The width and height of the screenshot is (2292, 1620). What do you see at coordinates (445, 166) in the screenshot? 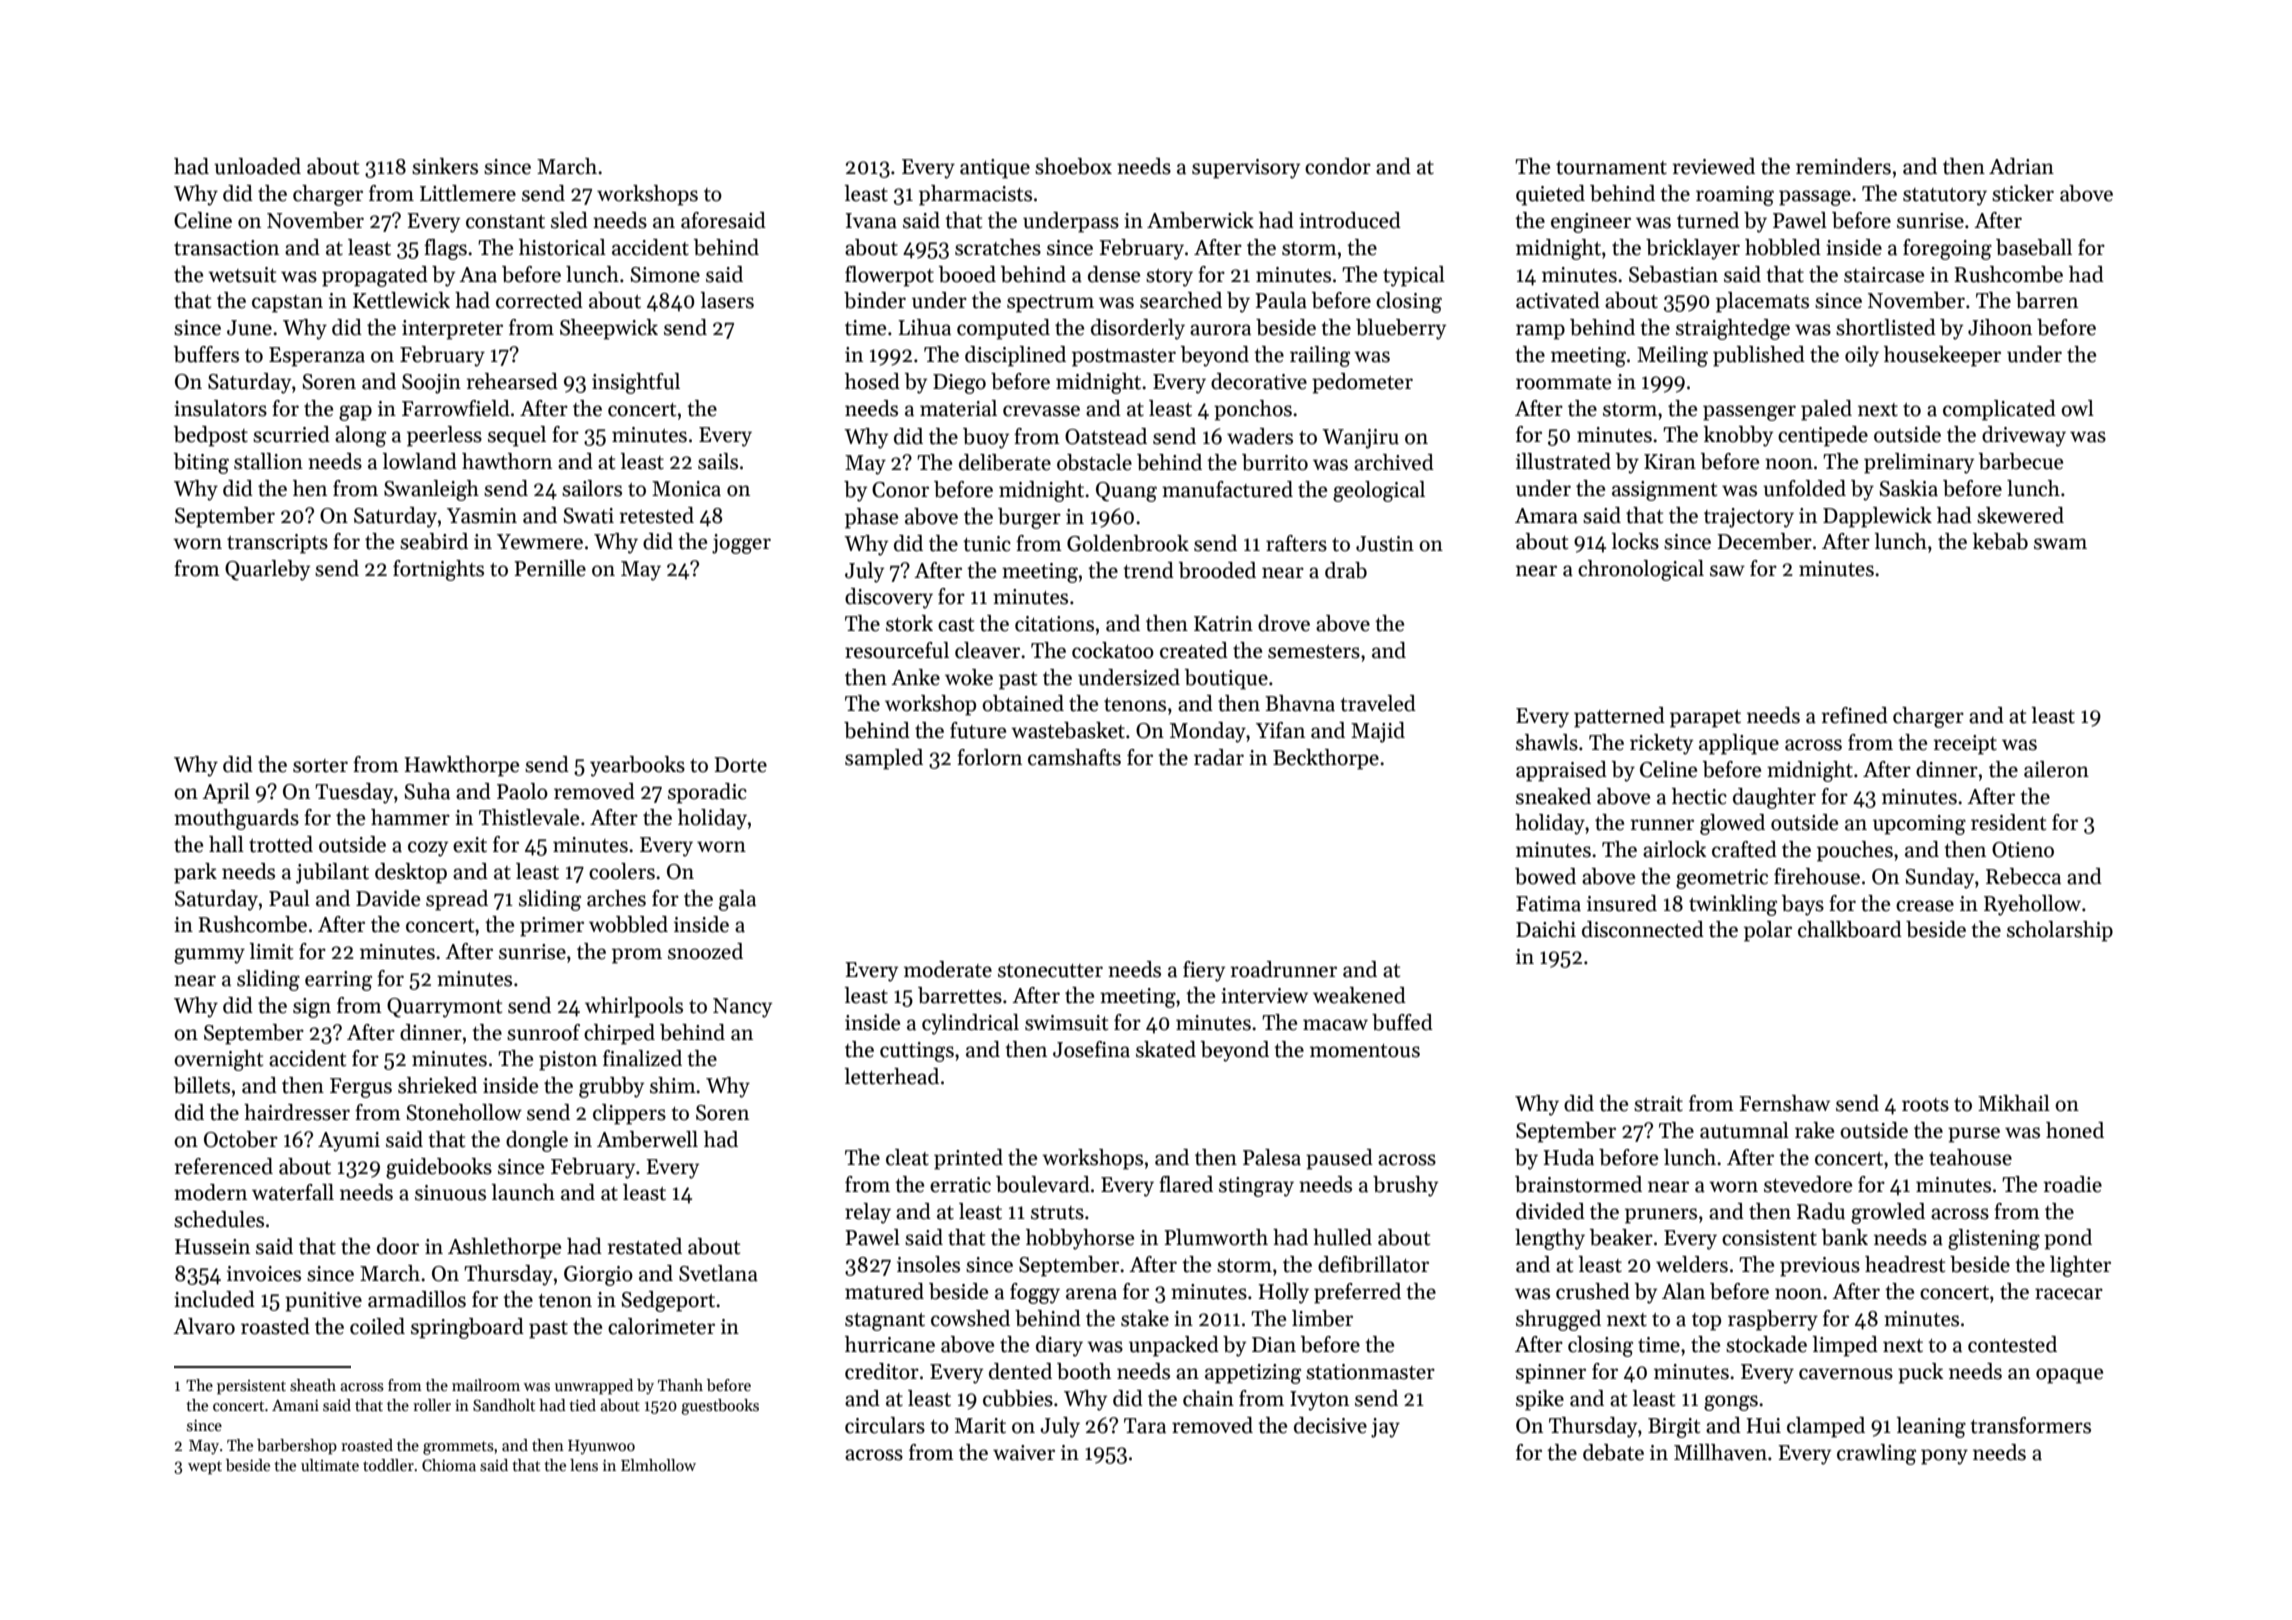
I see `sinkers` at bounding box center [445, 166].
